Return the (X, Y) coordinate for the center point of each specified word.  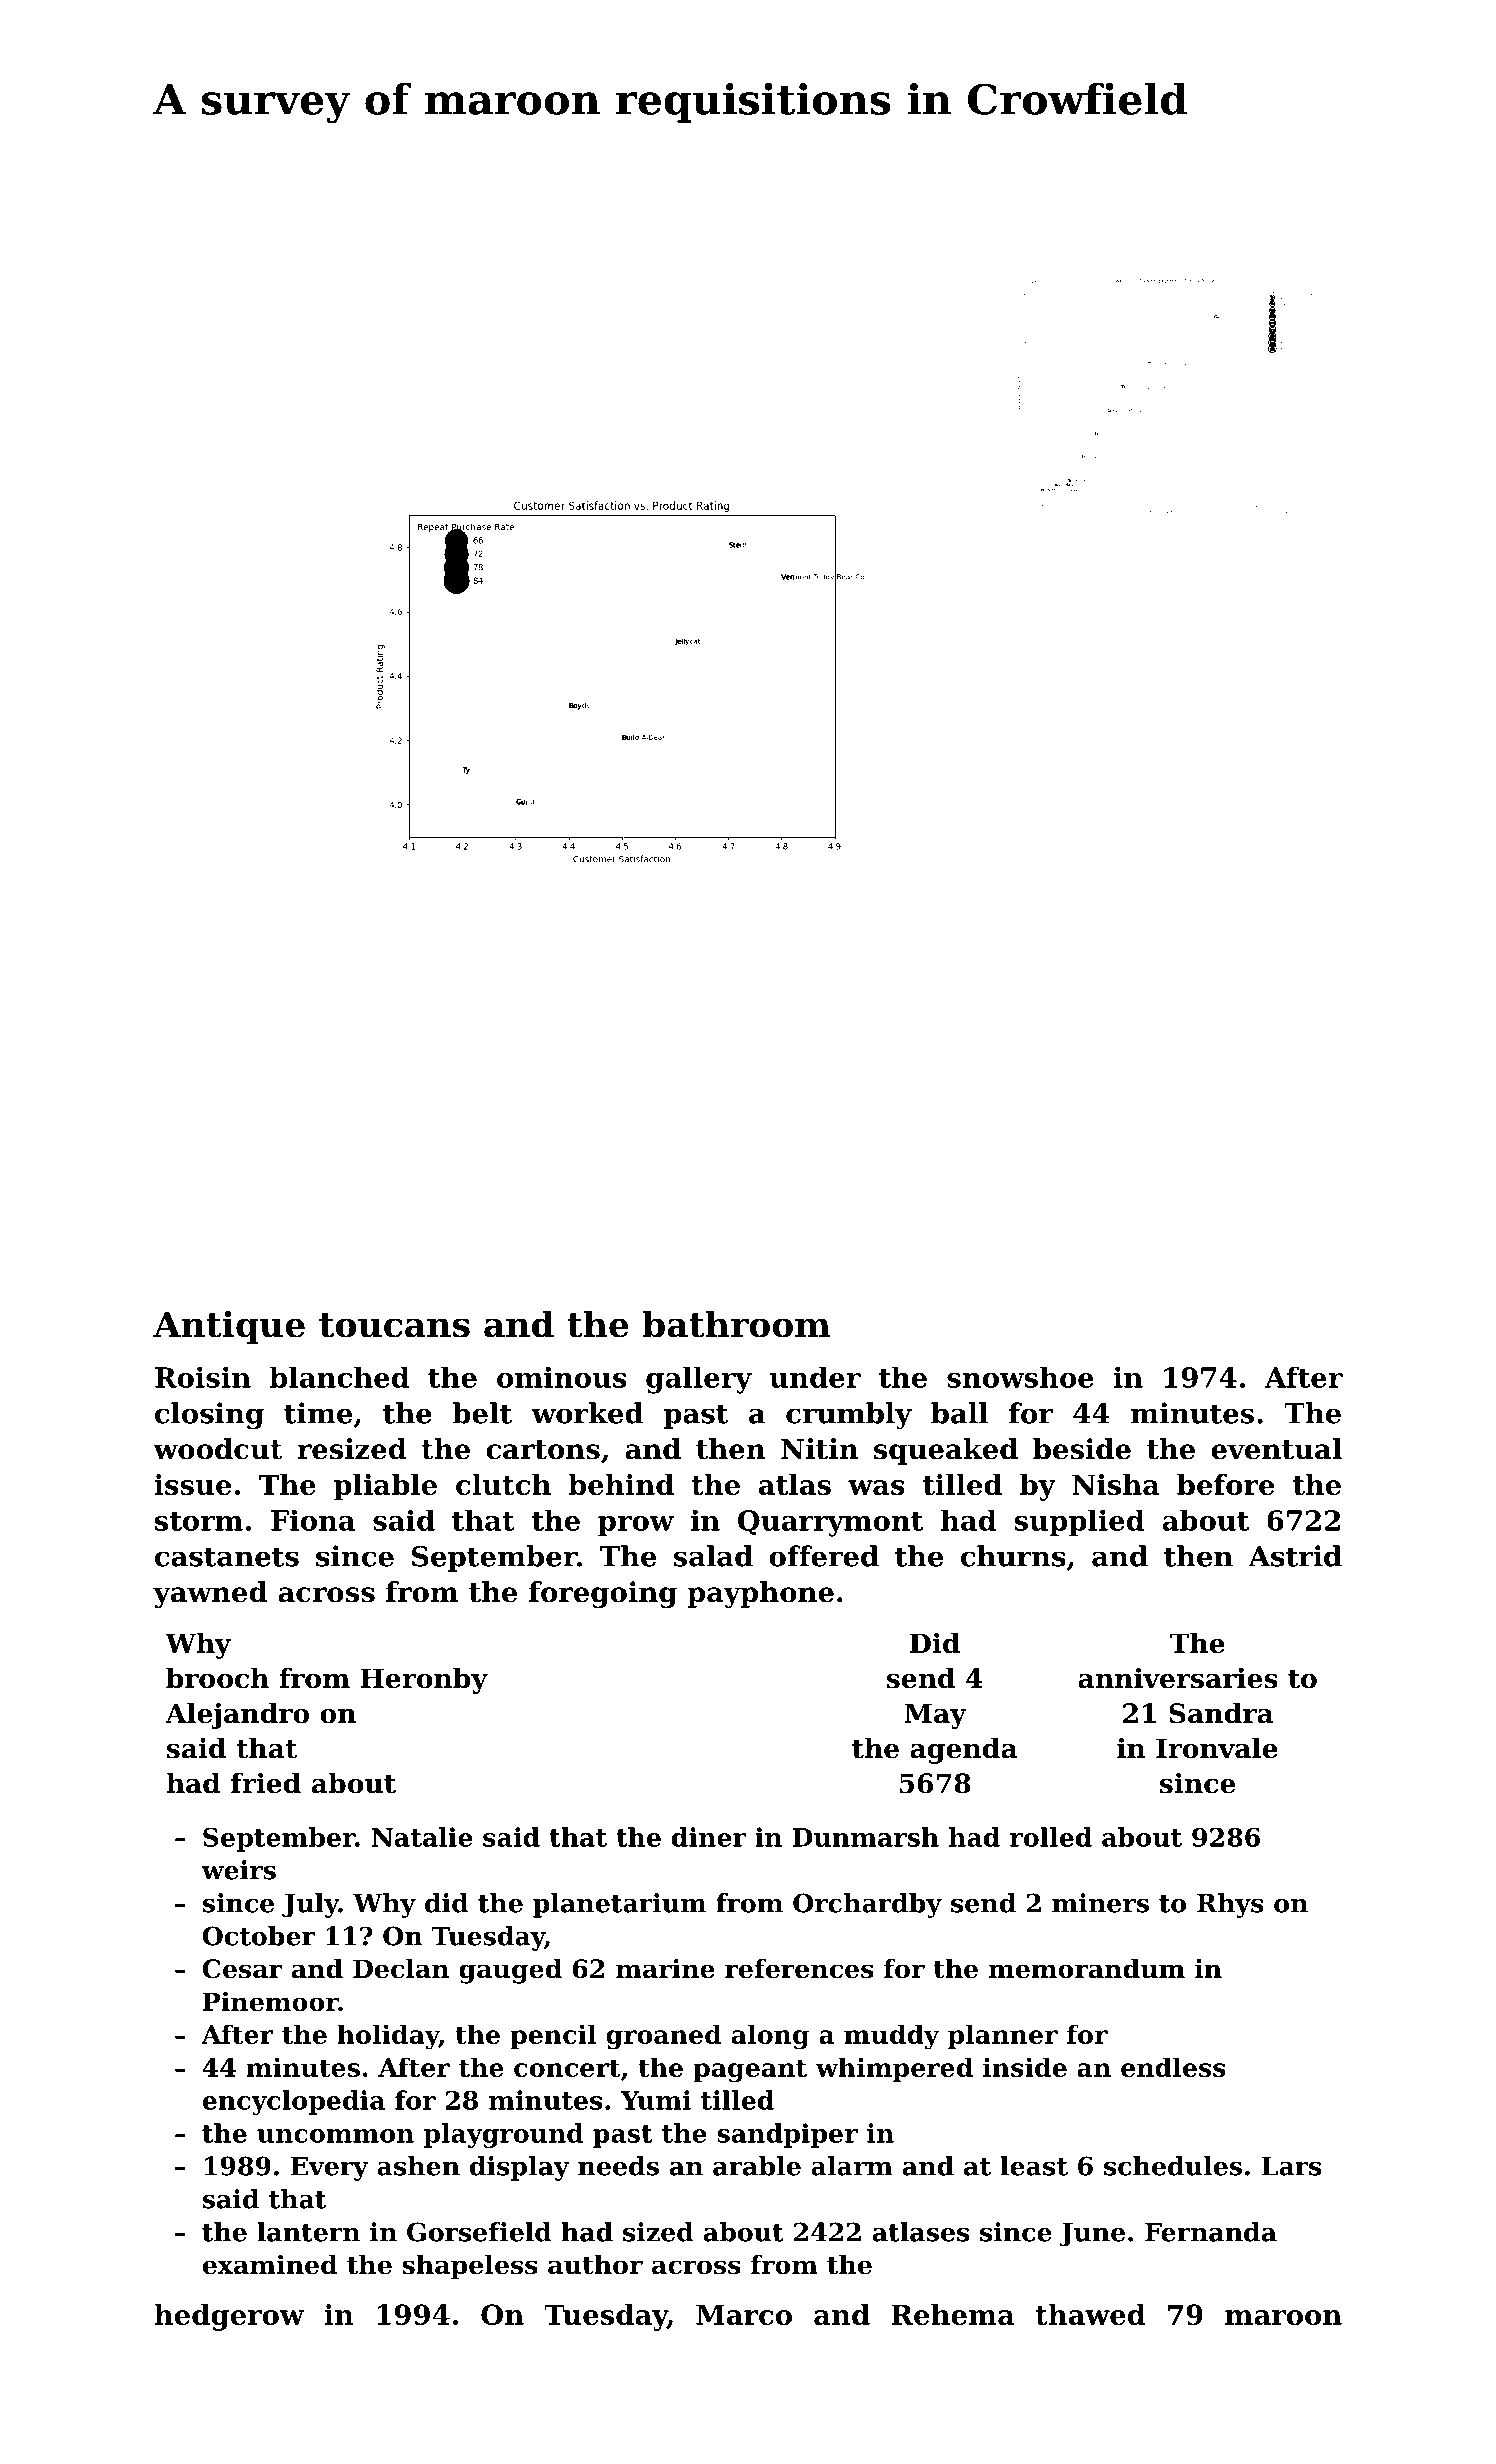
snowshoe (1020, 1377)
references (799, 1969)
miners (1100, 1903)
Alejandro (237, 1715)
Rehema (953, 2314)
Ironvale (1217, 1748)
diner (709, 1837)
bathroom (736, 1324)
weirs (238, 1870)
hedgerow (229, 2317)
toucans (394, 1325)
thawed (1090, 2314)
